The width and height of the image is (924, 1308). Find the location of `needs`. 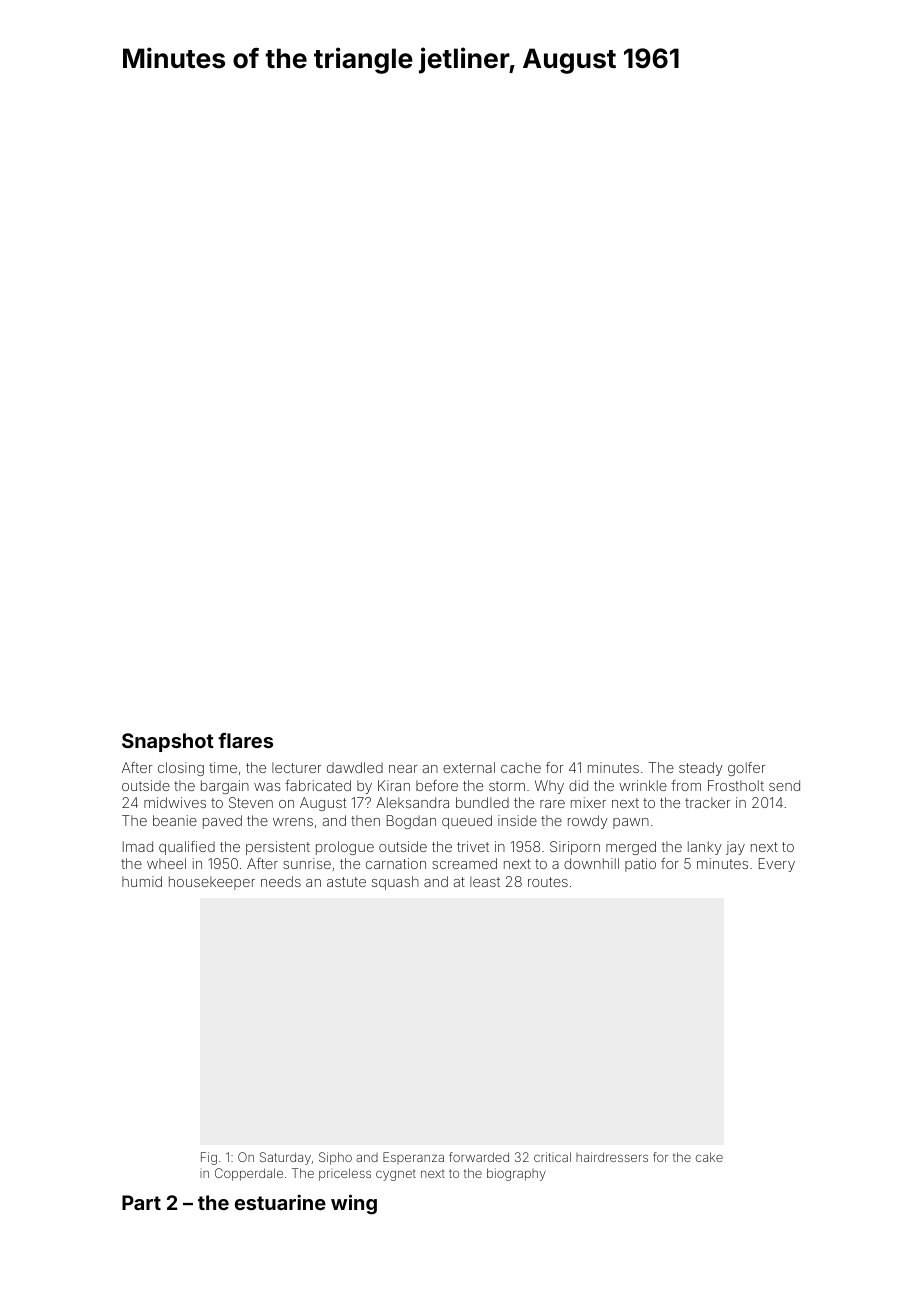

needs is located at coordinates (281, 881).
